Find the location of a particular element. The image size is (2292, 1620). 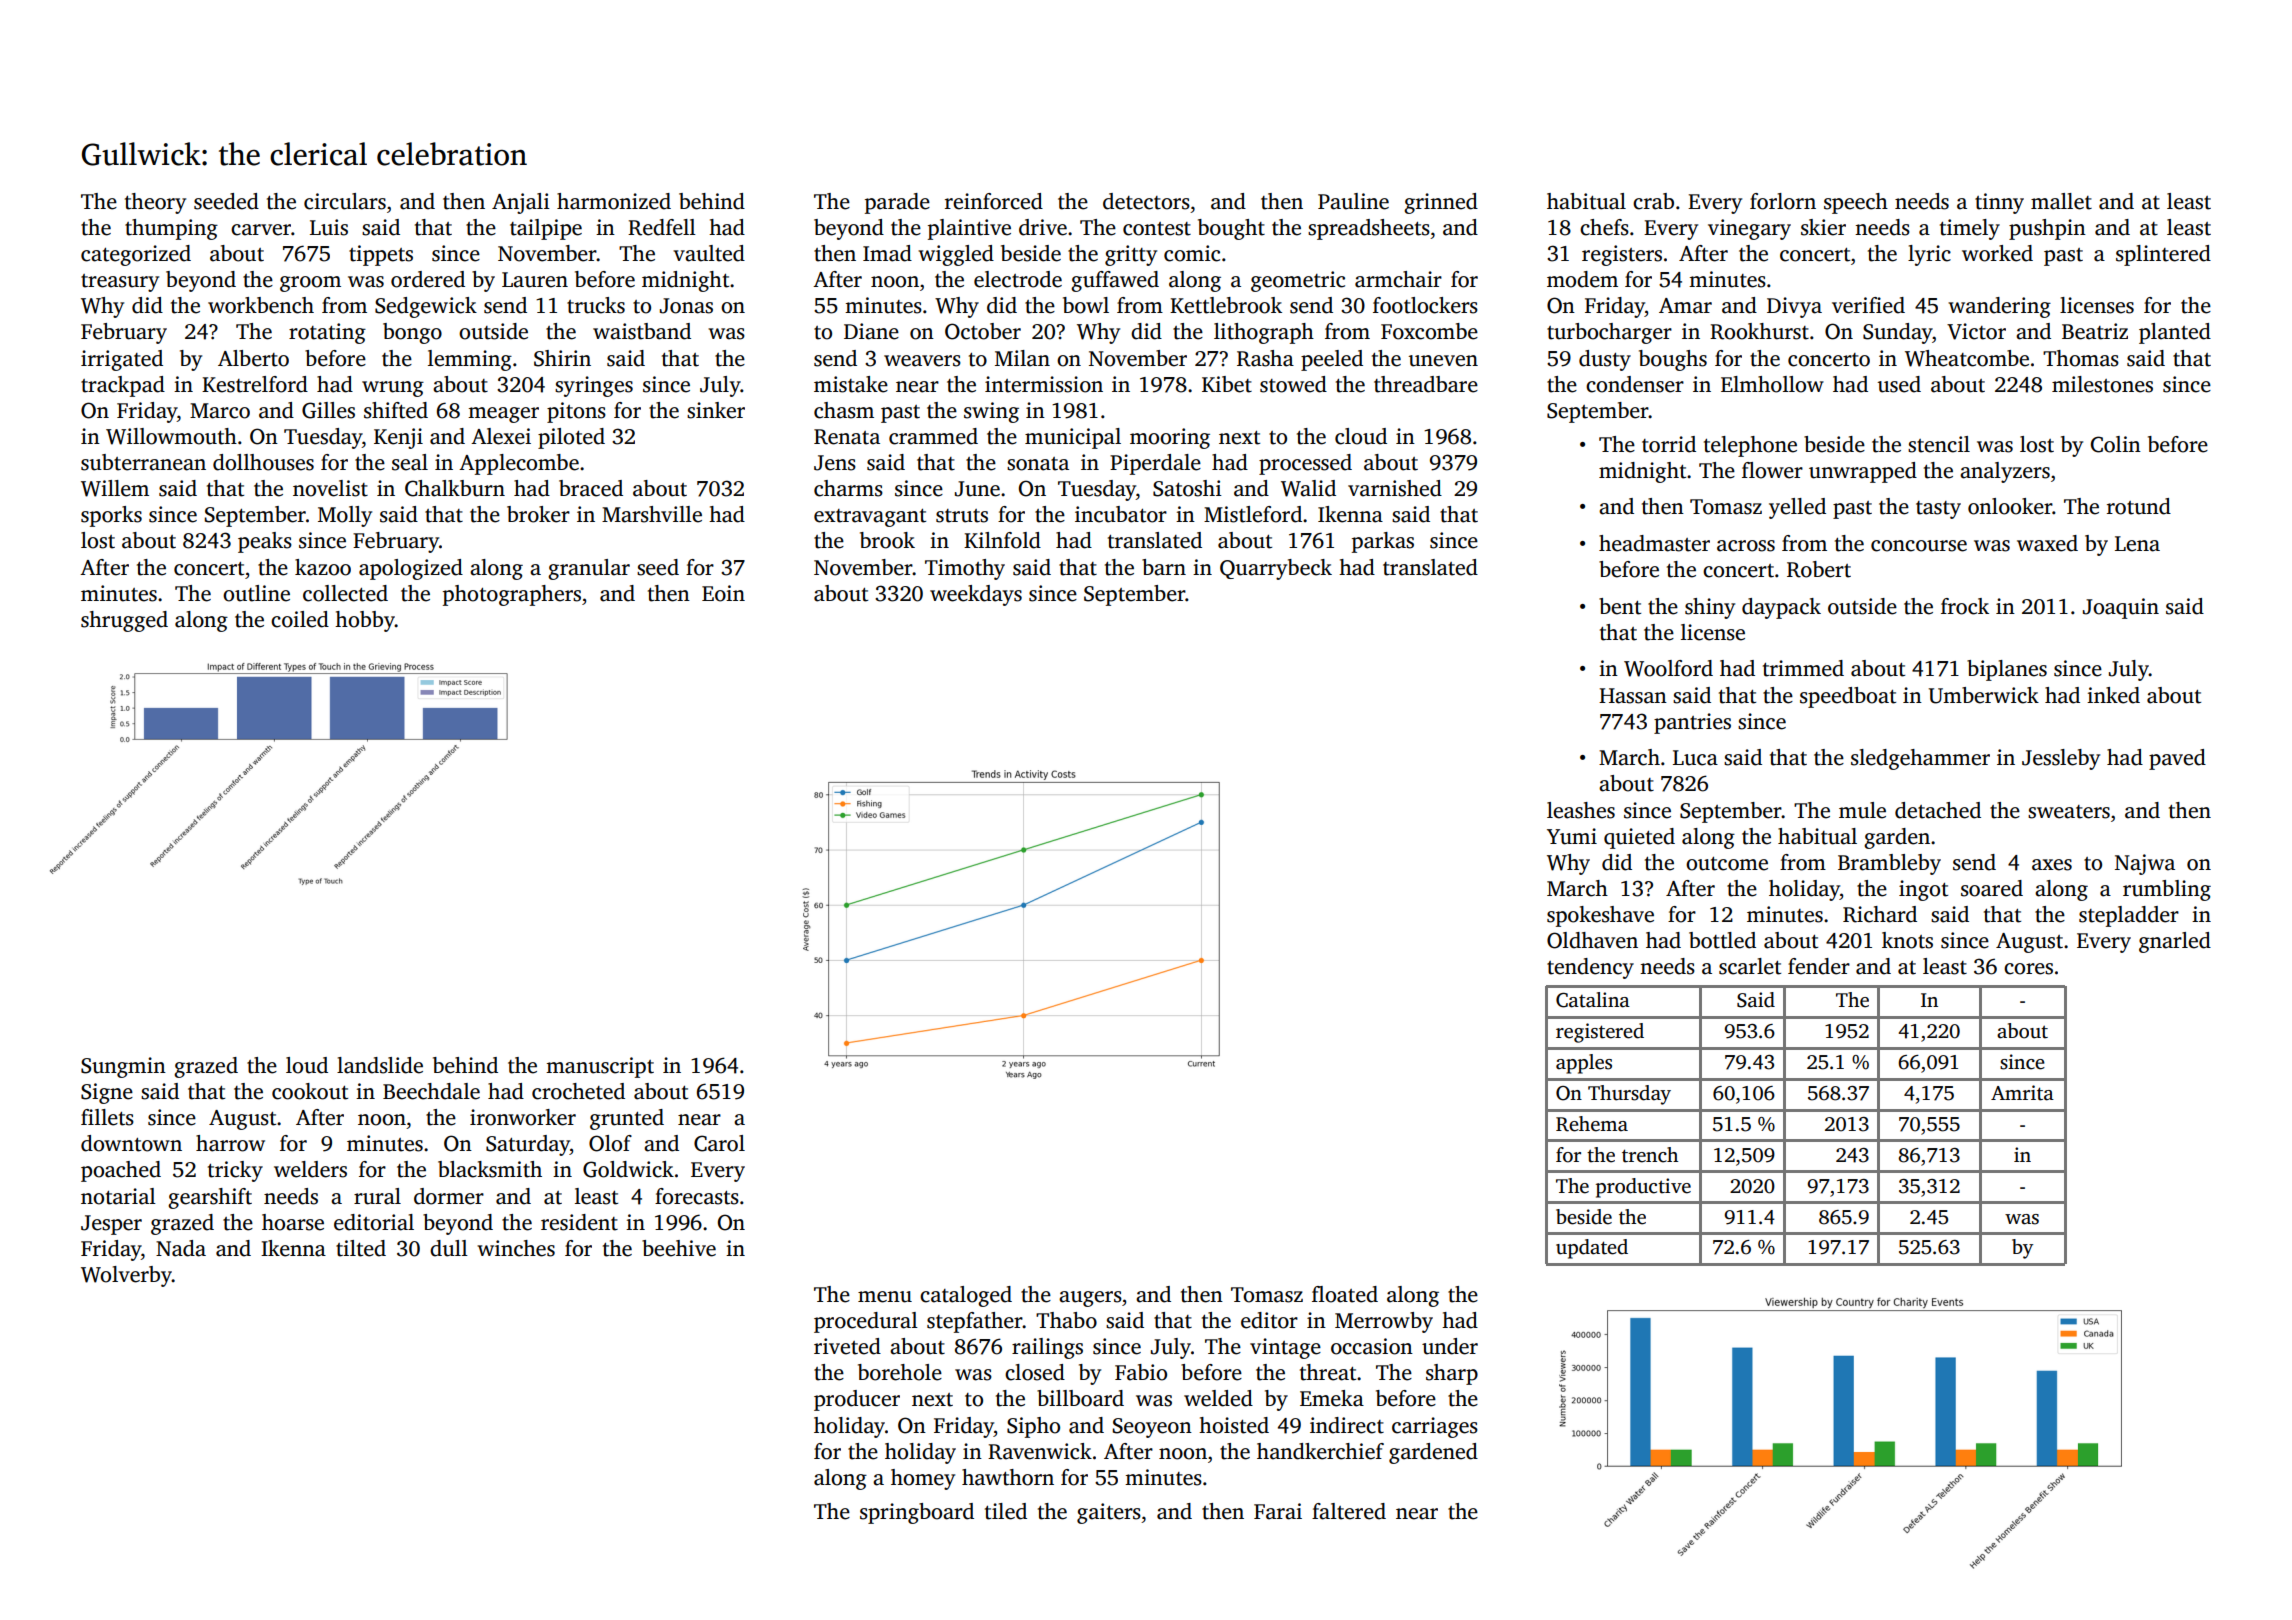

updated is located at coordinates (1592, 1249).
